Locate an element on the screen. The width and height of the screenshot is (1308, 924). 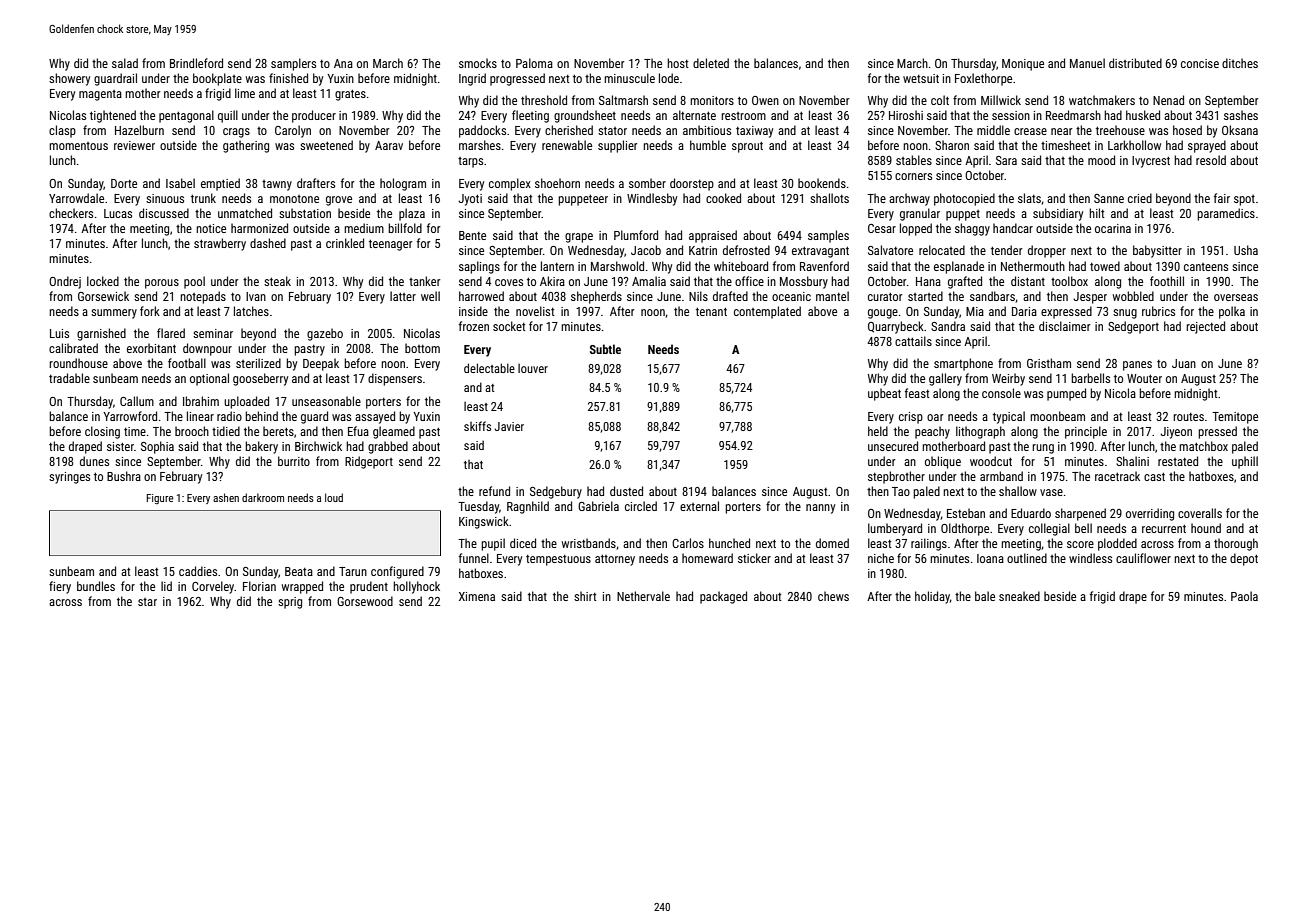
salad is located at coordinates (125, 63).
